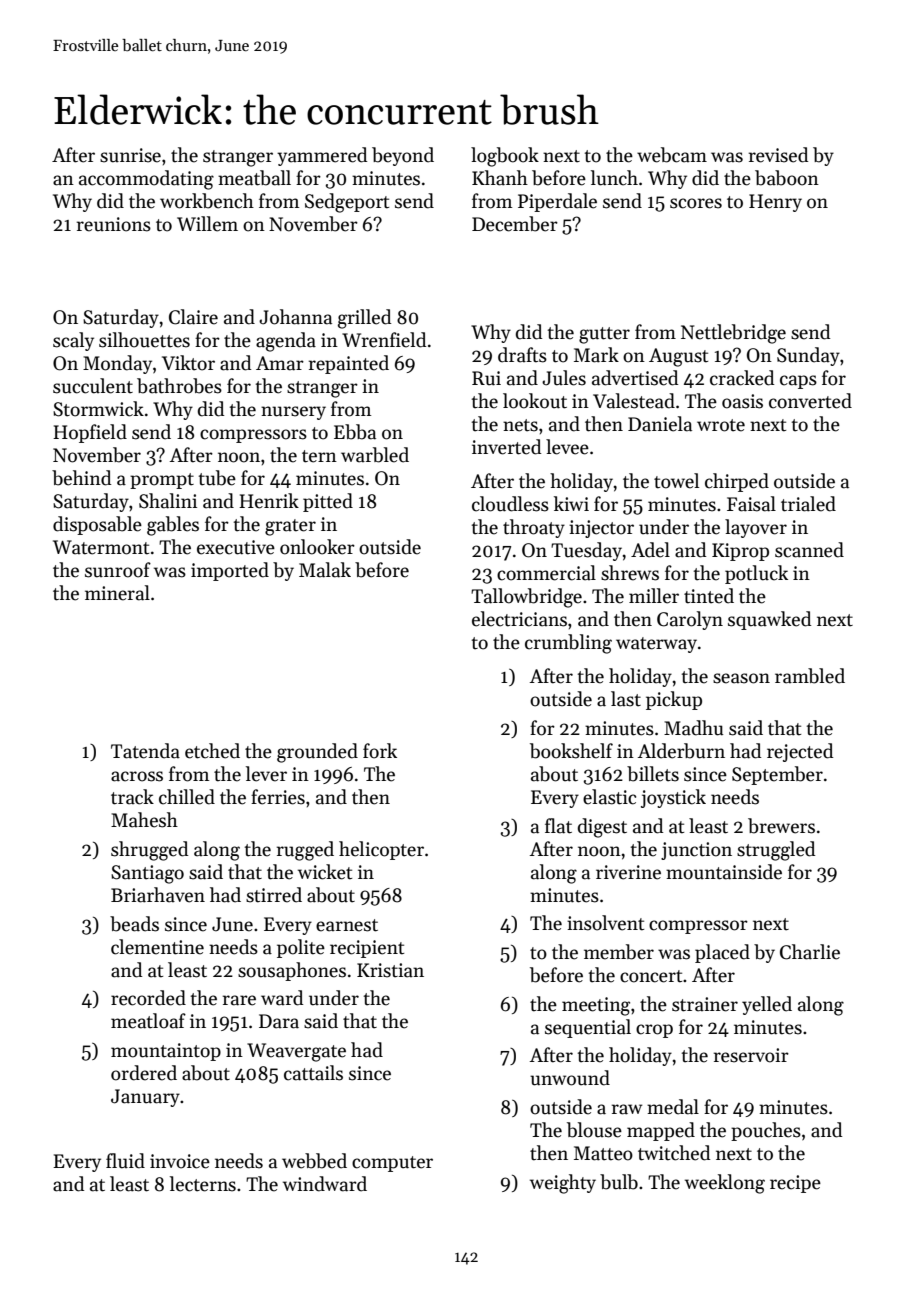  I want to click on logbook, so click(505, 157).
